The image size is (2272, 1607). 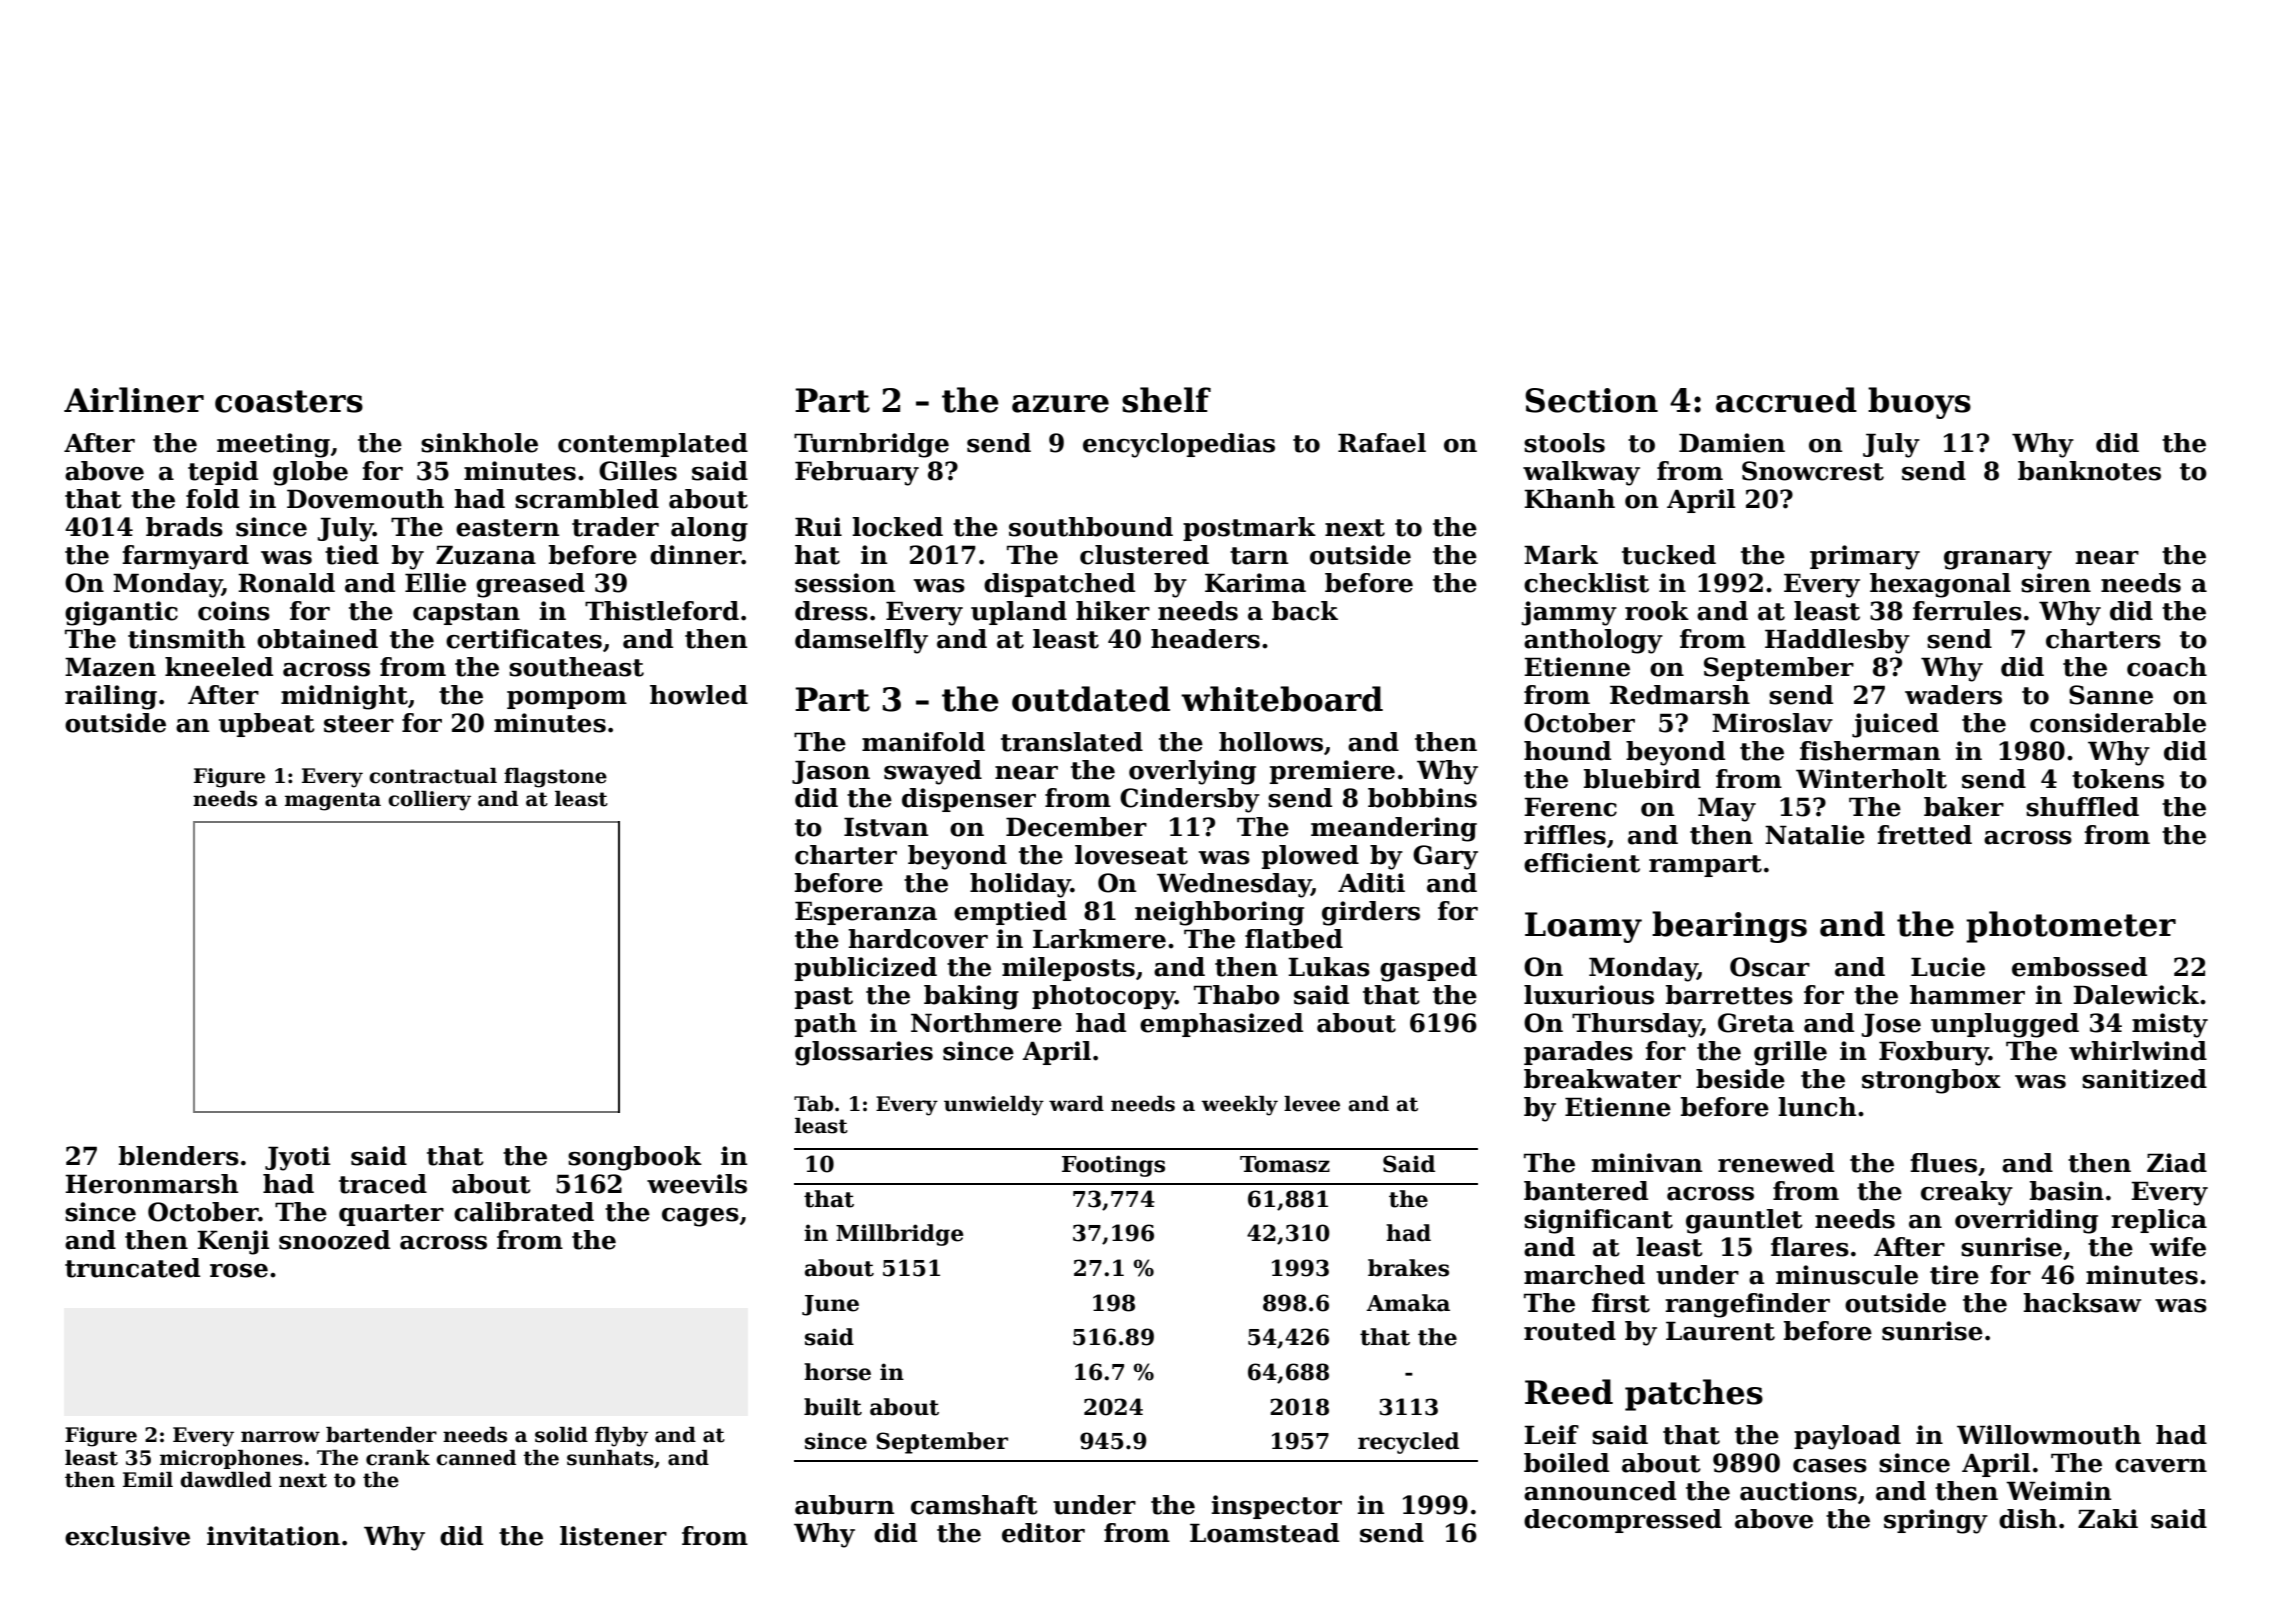 What do you see at coordinates (974, 1505) in the page?
I see `camshaft` at bounding box center [974, 1505].
